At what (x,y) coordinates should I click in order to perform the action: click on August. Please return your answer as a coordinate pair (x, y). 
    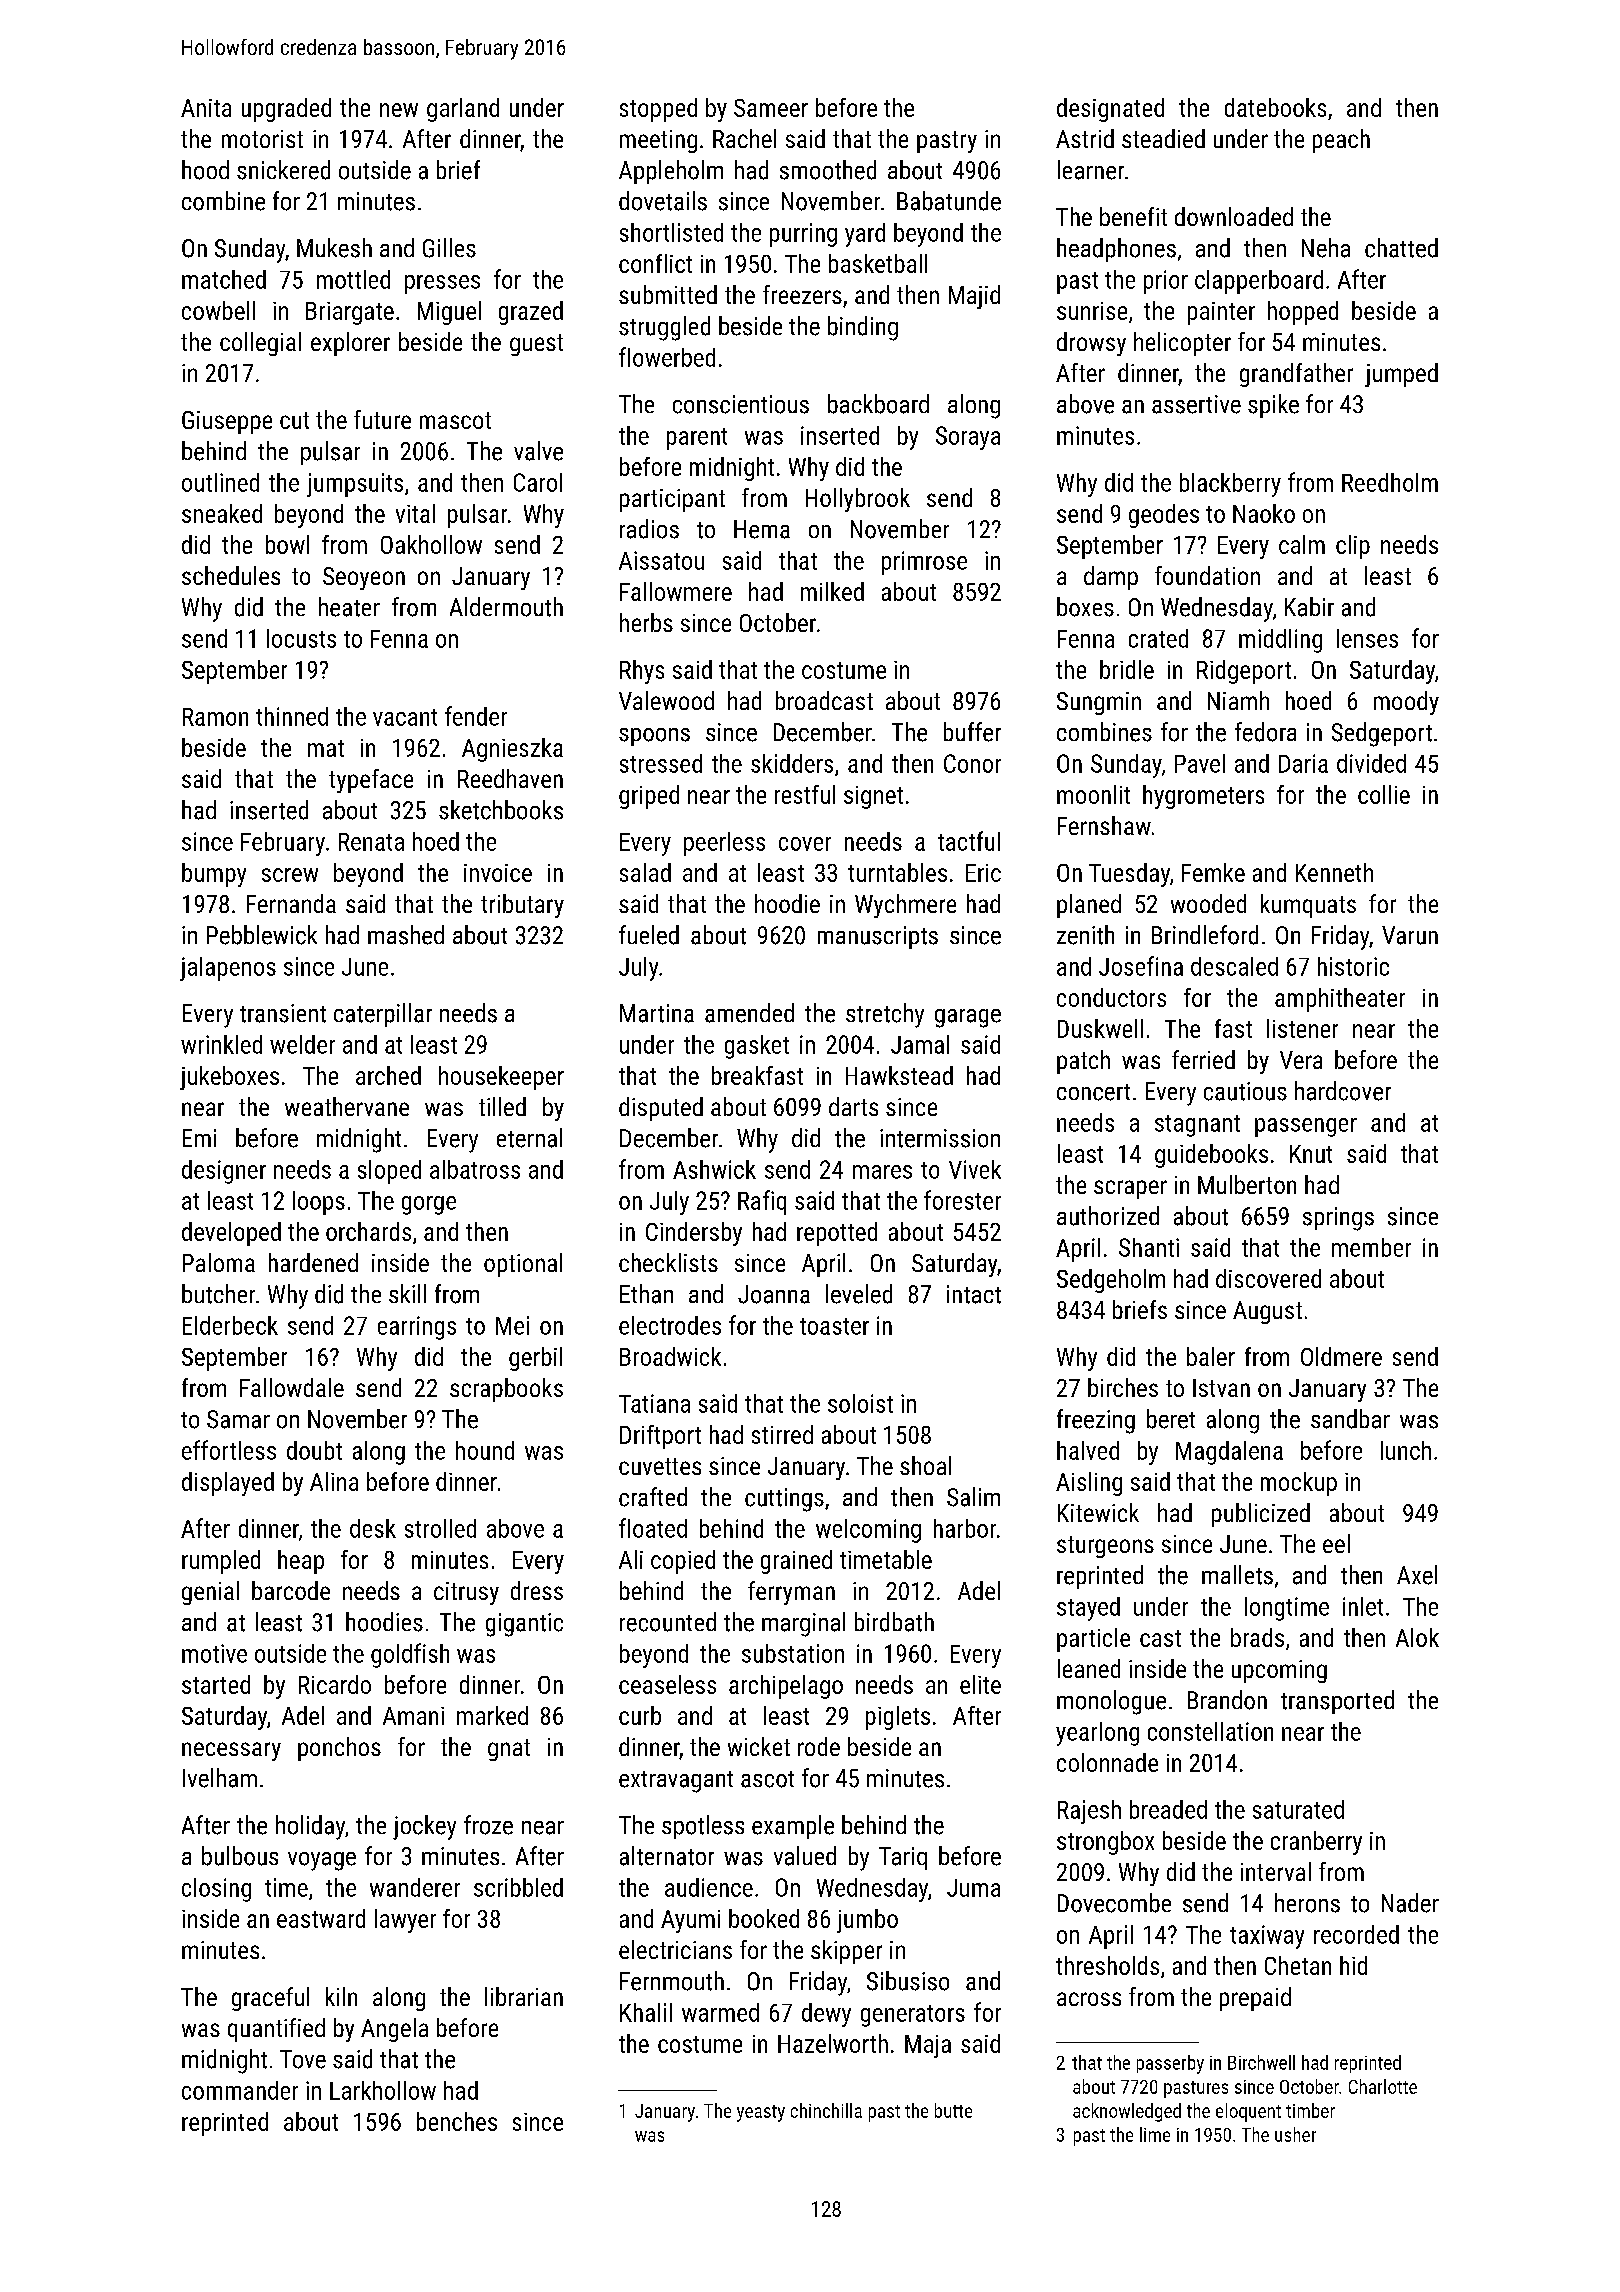
    Looking at the image, I should click on (1267, 1312).
